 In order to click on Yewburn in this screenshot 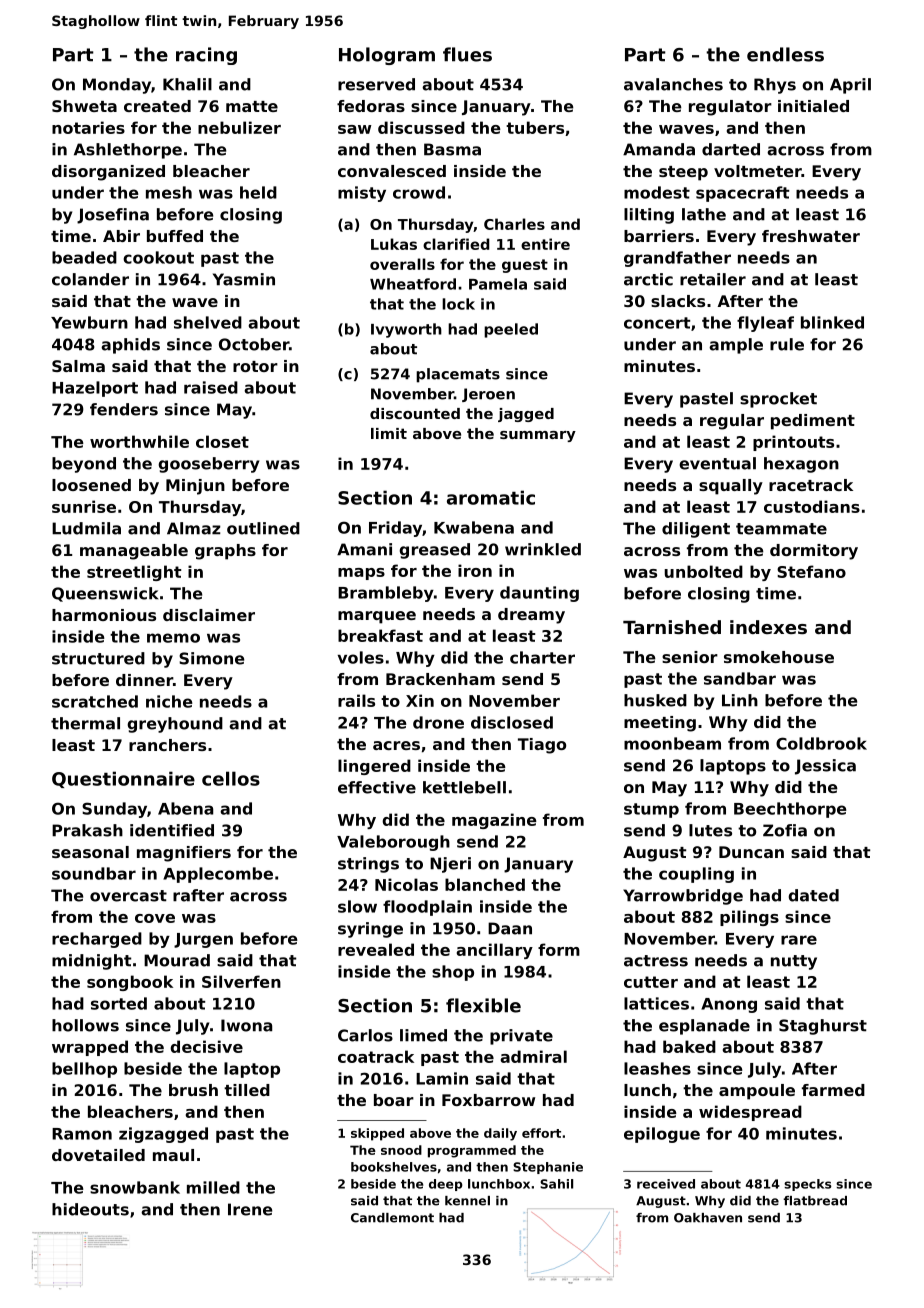, I will do `click(89, 322)`.
